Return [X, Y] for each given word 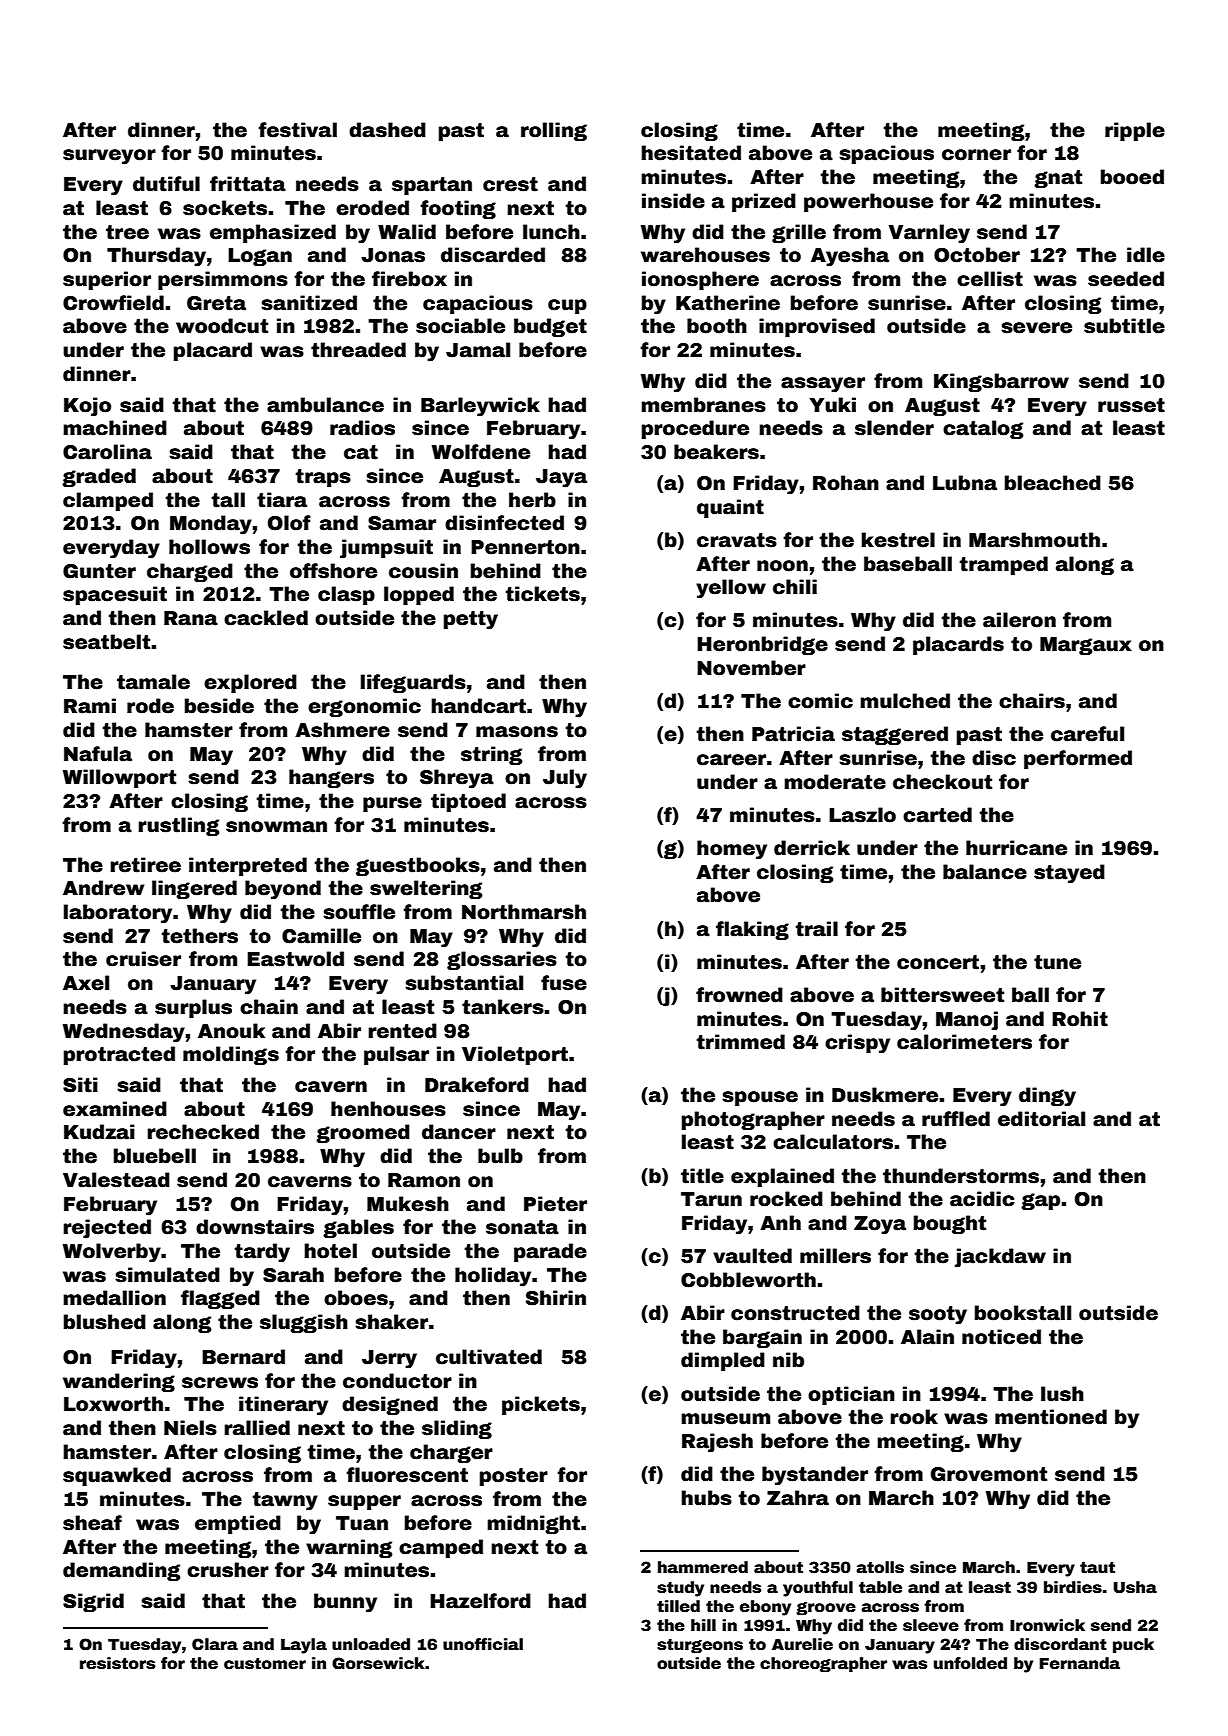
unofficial [483, 1644]
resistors [117, 1663]
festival [297, 130]
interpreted [248, 866]
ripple [1135, 131]
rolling [554, 131]
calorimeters [964, 1042]
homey [732, 850]
